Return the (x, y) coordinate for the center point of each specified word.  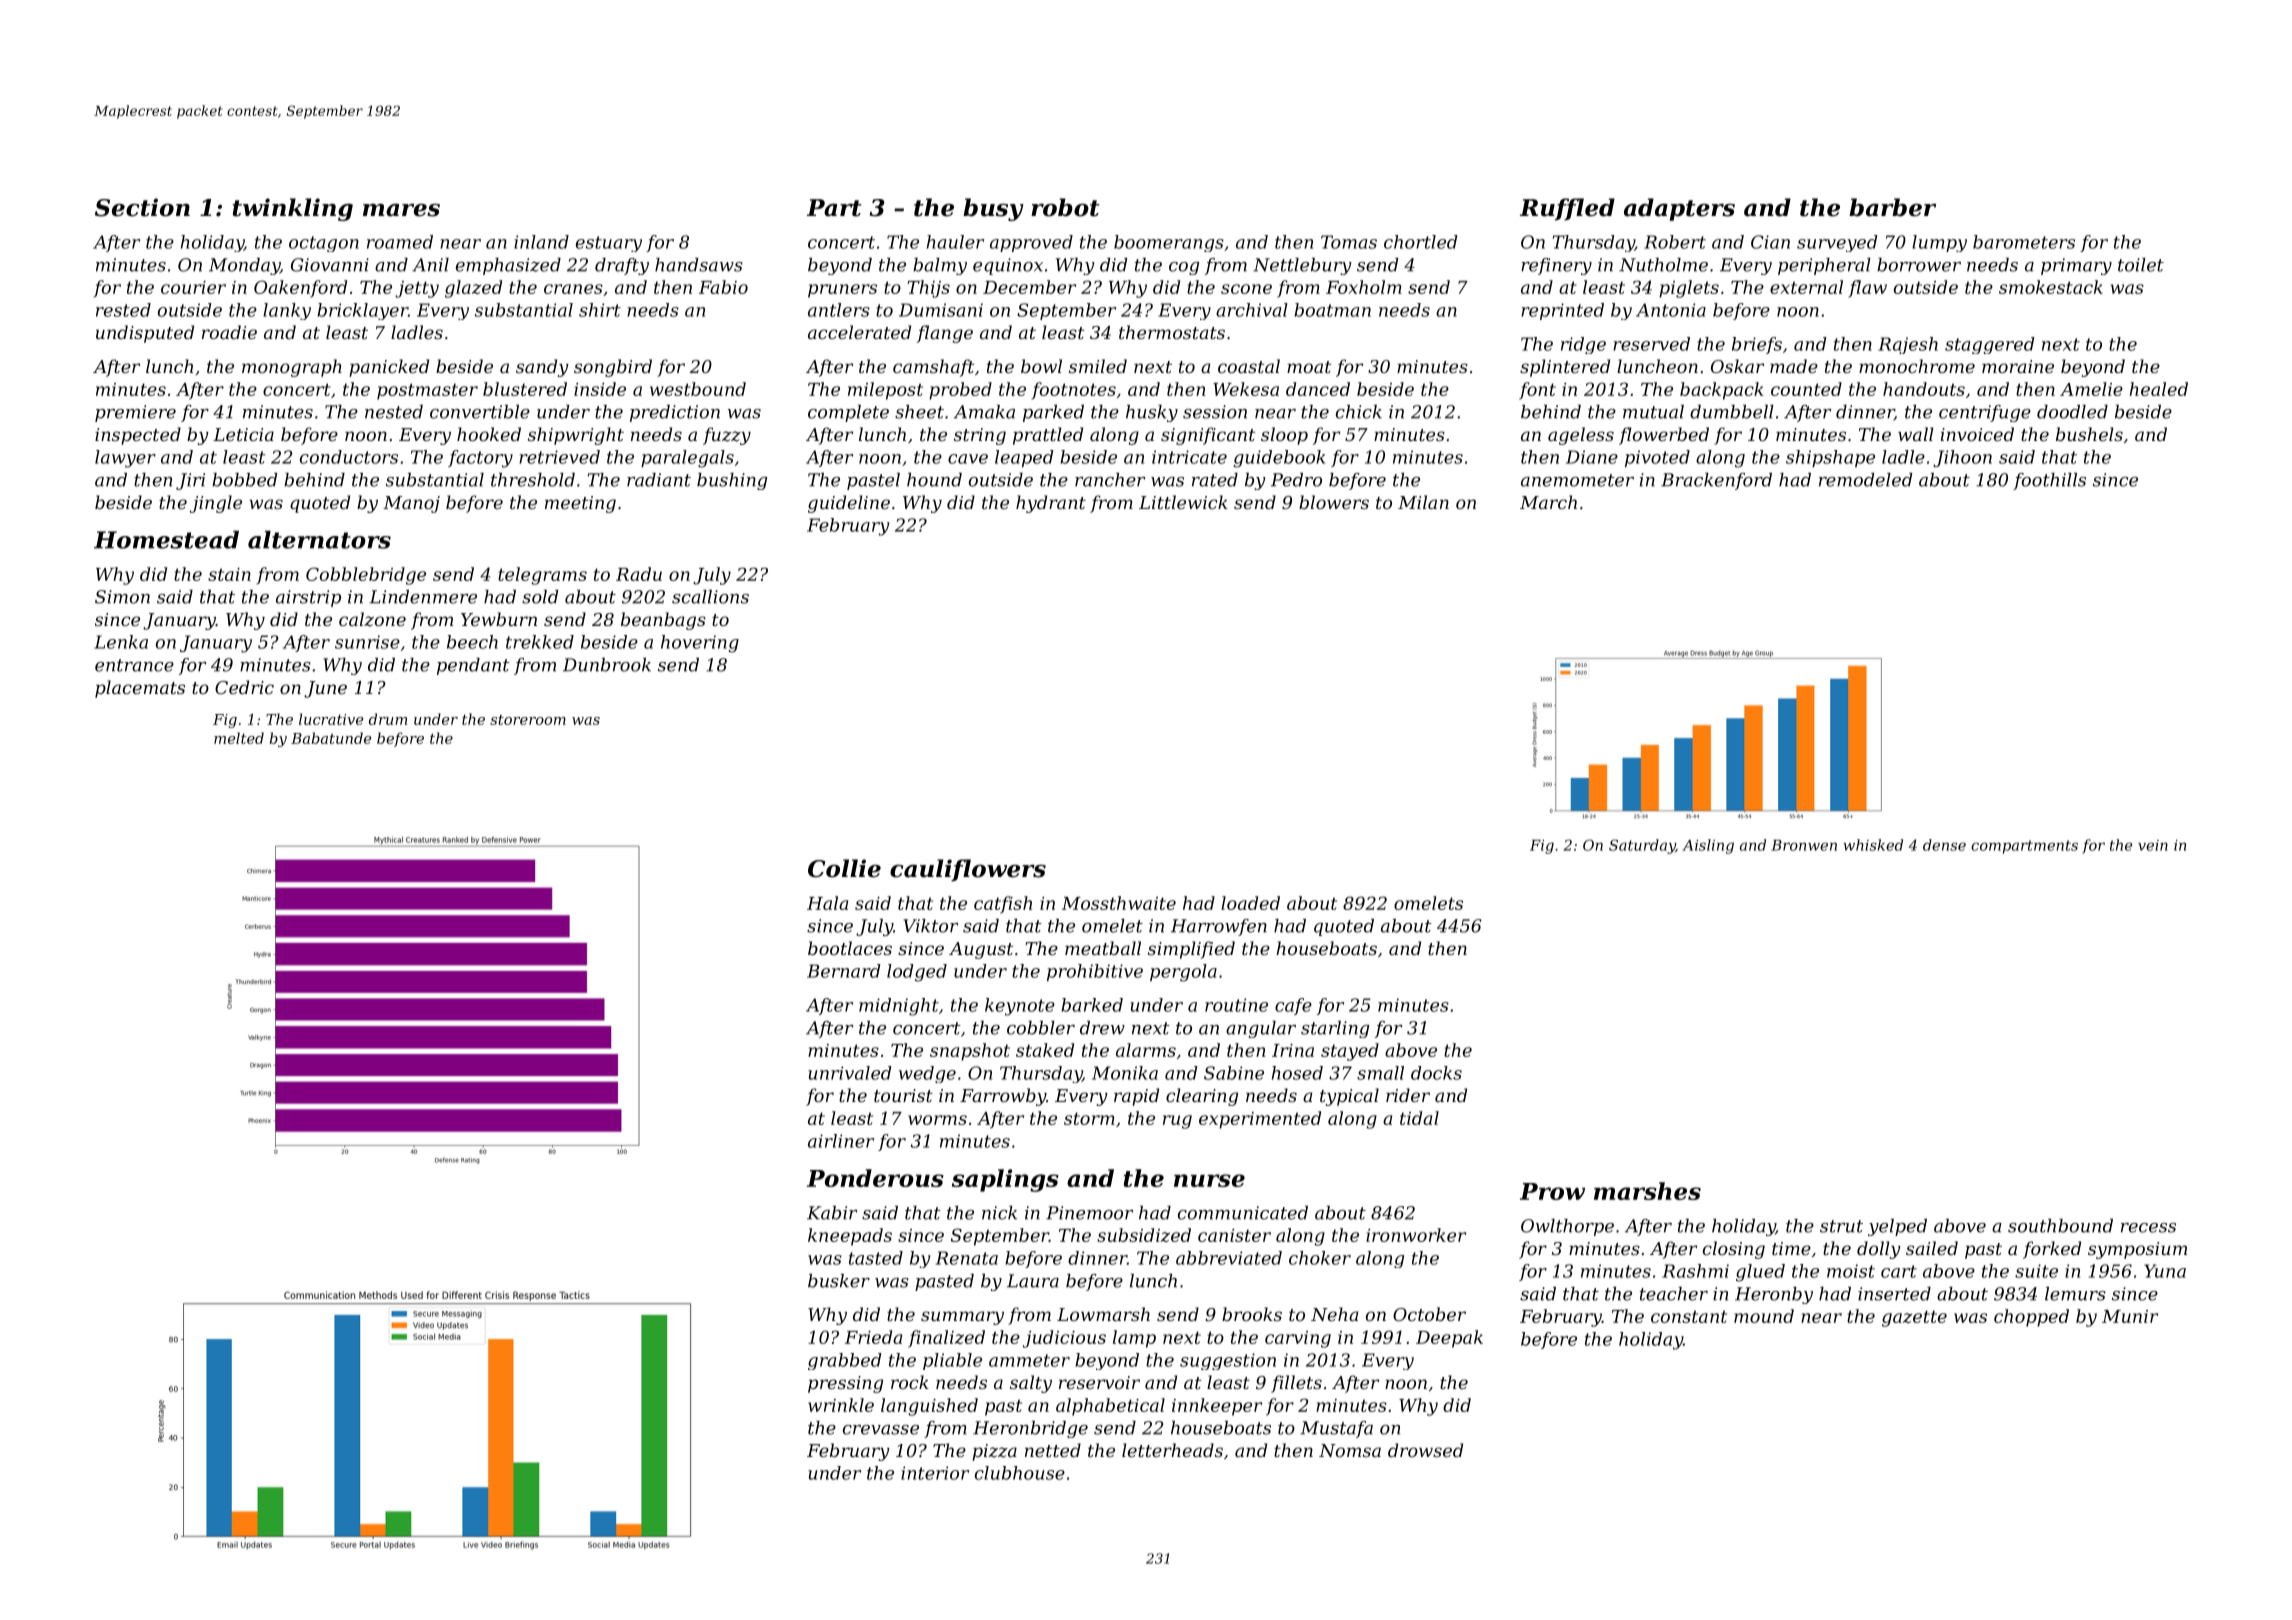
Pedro (1296, 480)
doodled (2072, 412)
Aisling (1708, 846)
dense (1944, 845)
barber (1892, 207)
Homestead (166, 540)
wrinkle (841, 1405)
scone (1246, 289)
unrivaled (850, 1073)
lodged (917, 973)
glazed (473, 289)
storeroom (528, 720)
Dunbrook (607, 665)
